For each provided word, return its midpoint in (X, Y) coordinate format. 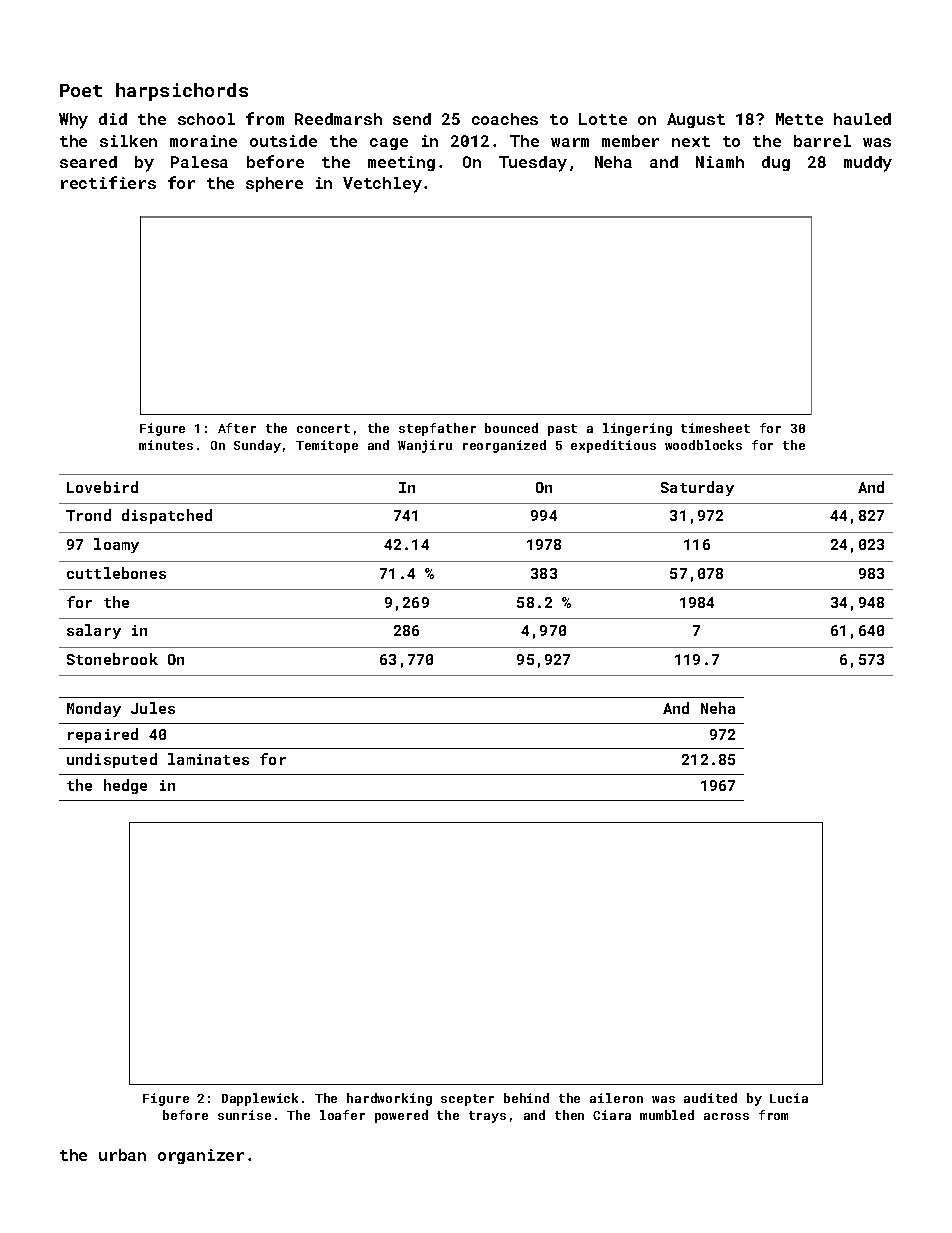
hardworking (389, 1099)
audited (710, 1098)
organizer (201, 1156)
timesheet (715, 428)
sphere (274, 184)
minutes (166, 445)
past (562, 430)
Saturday (697, 488)
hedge (125, 786)
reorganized (504, 446)
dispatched (167, 516)
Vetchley (382, 185)
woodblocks (703, 445)
